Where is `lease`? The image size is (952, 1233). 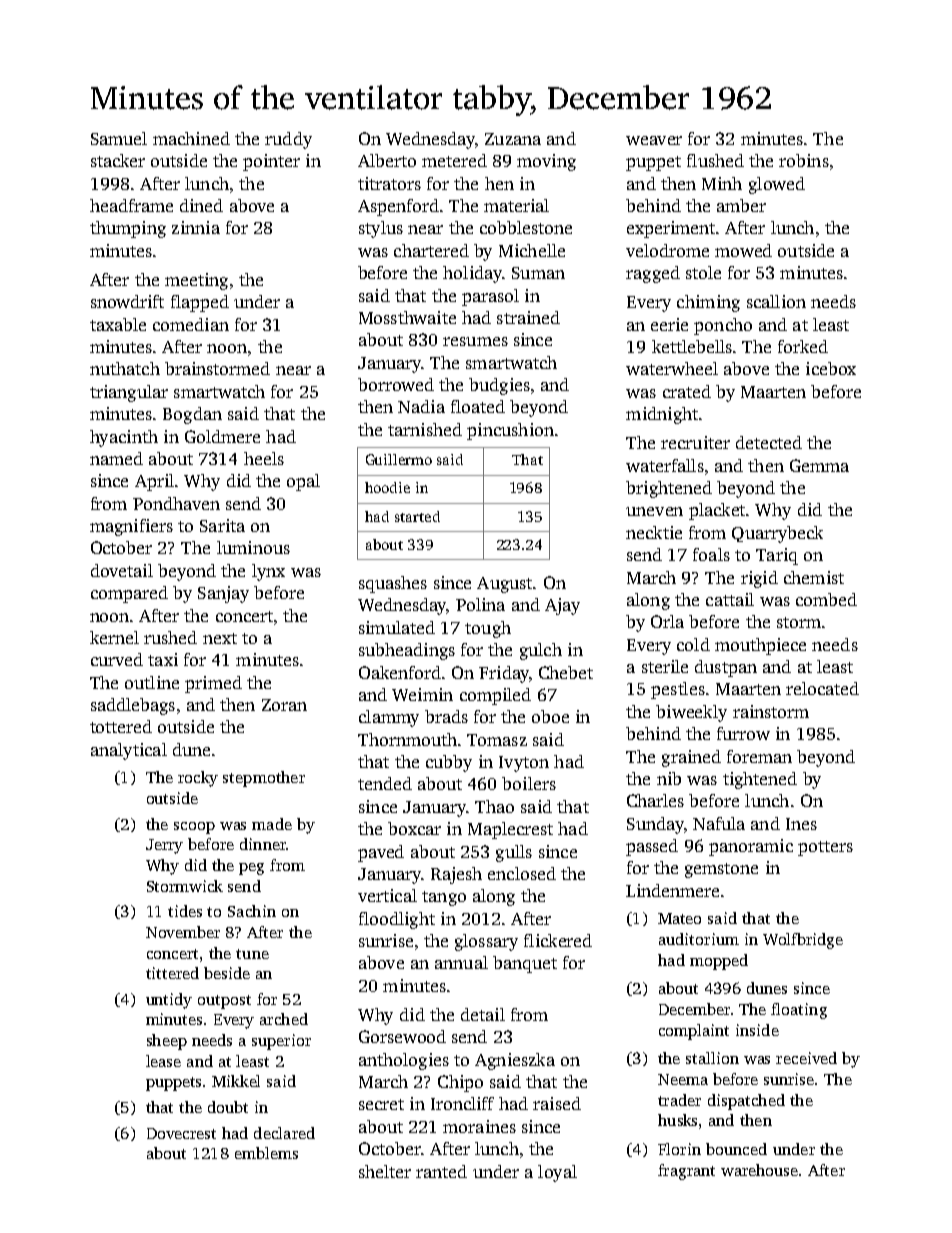
lease is located at coordinates (163, 1061).
